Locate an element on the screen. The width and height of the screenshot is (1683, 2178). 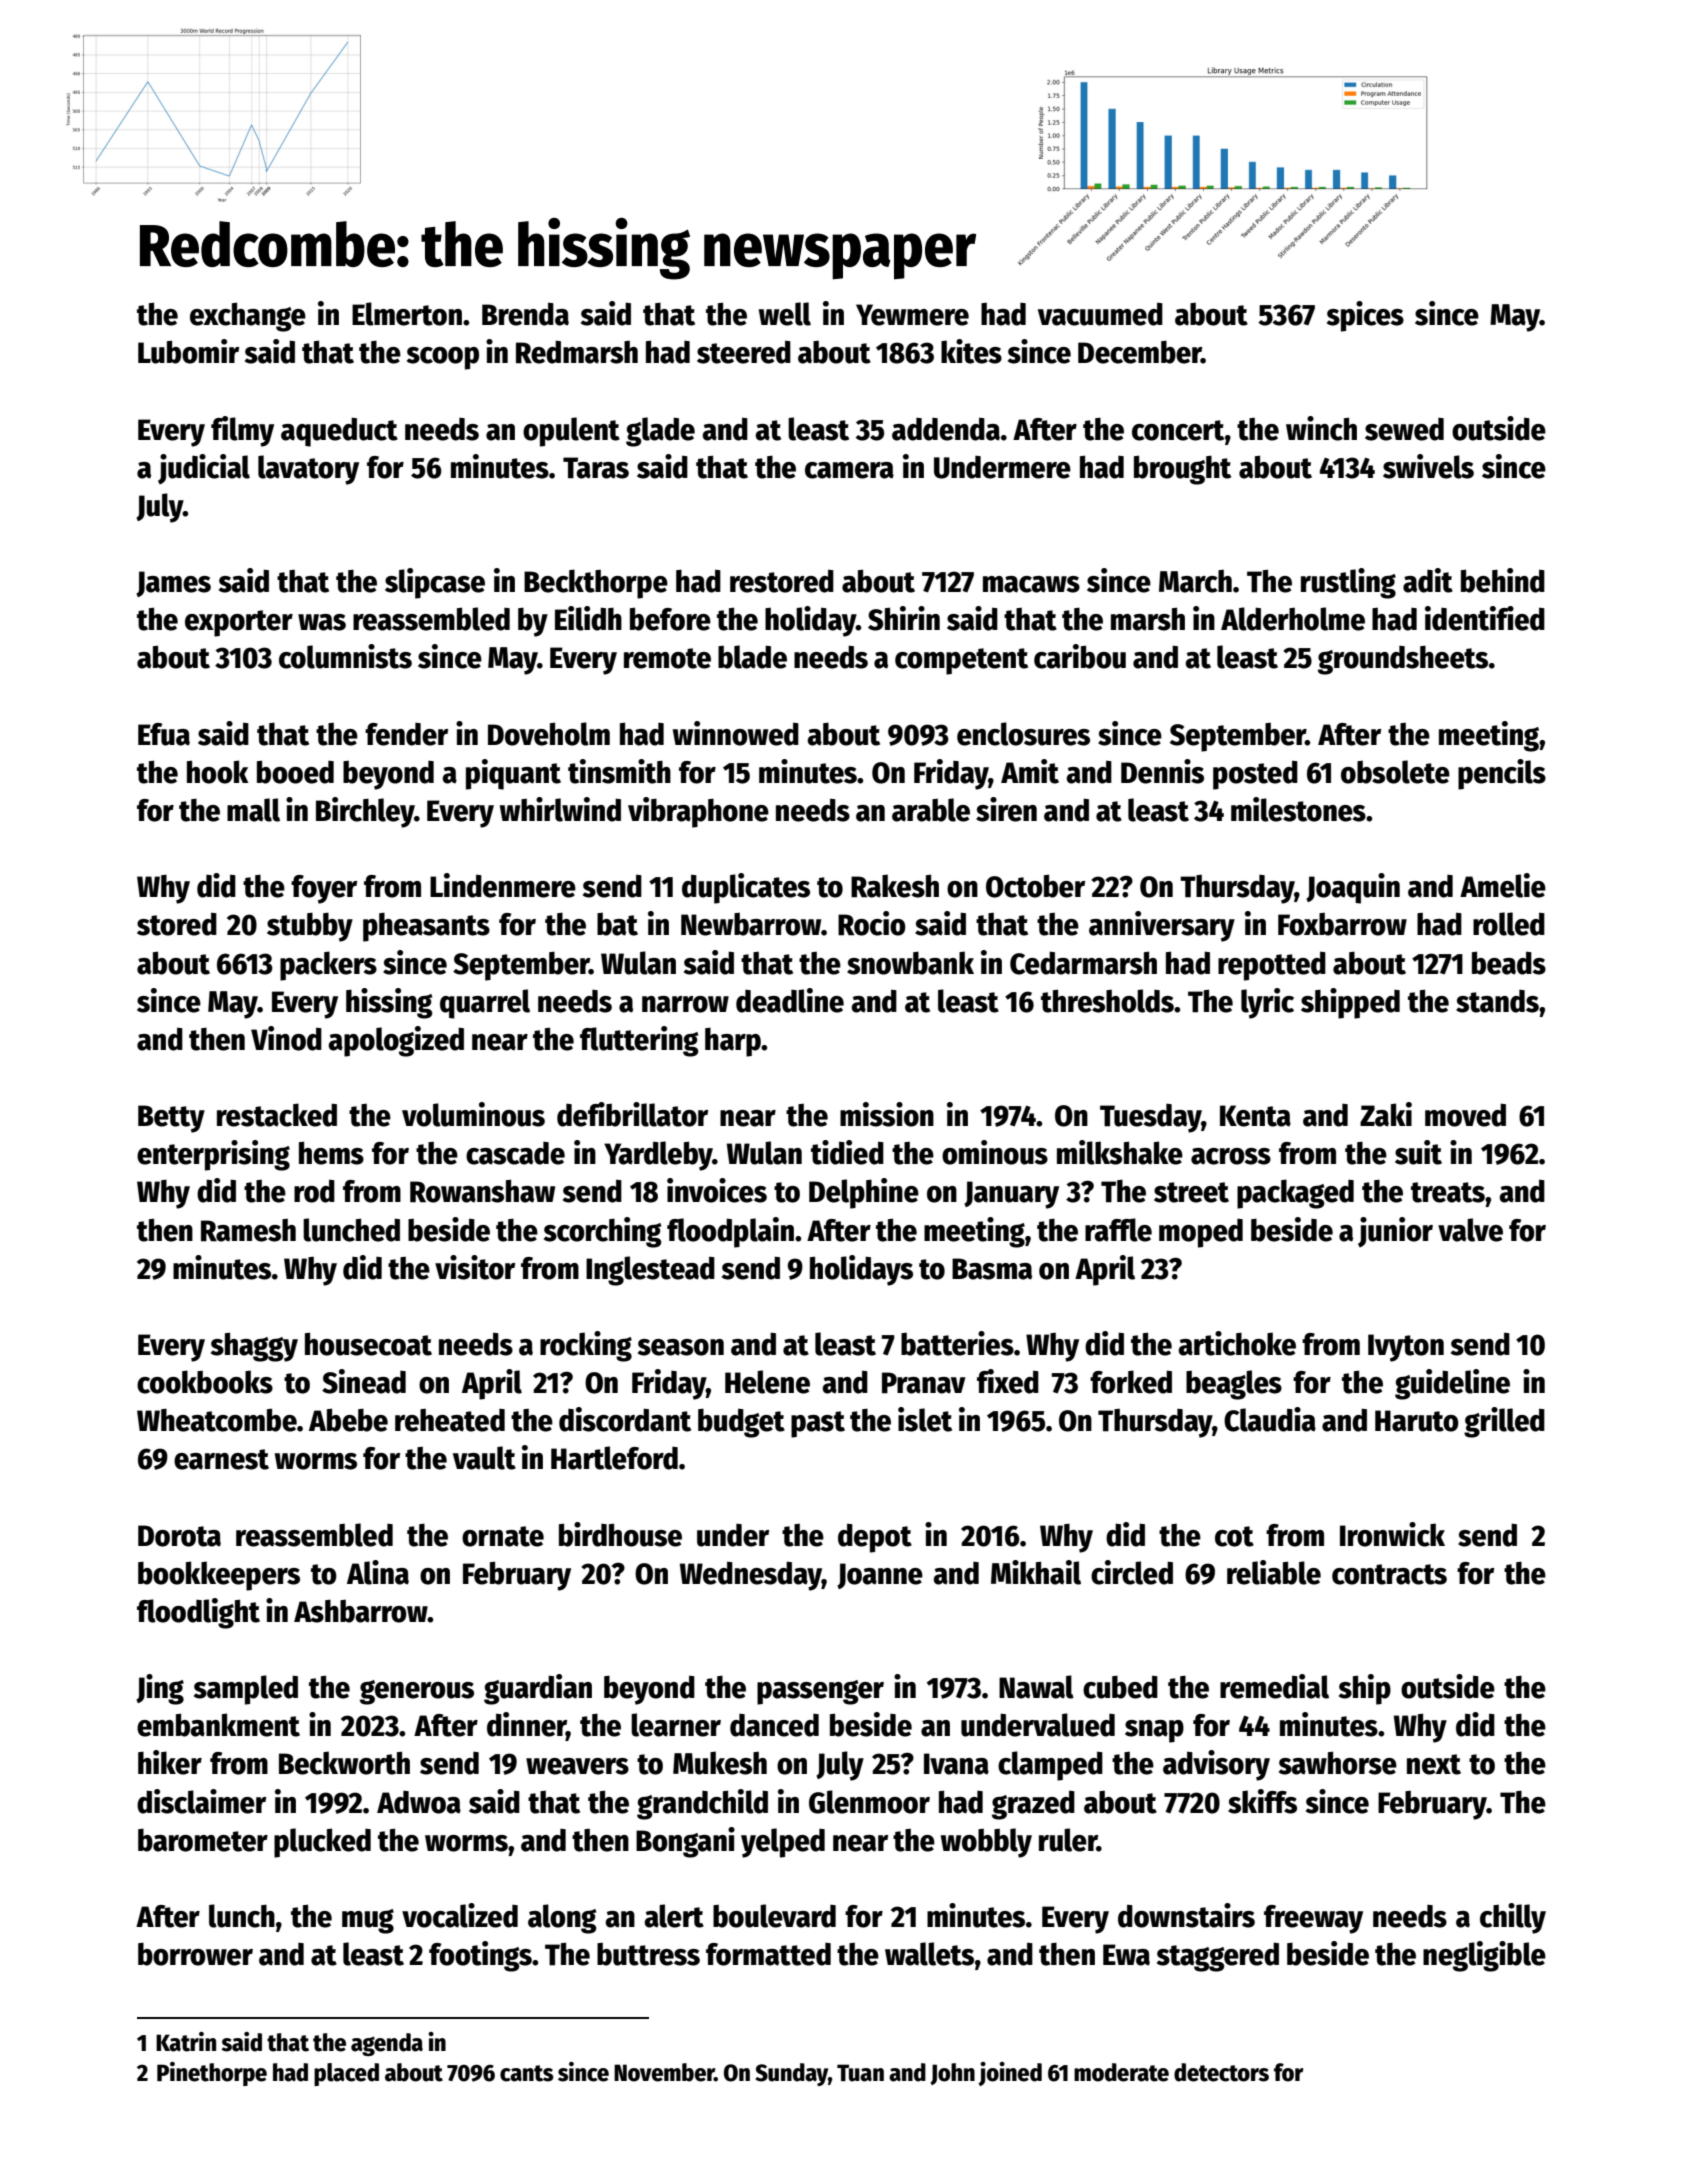
stubby is located at coordinates (310, 927).
